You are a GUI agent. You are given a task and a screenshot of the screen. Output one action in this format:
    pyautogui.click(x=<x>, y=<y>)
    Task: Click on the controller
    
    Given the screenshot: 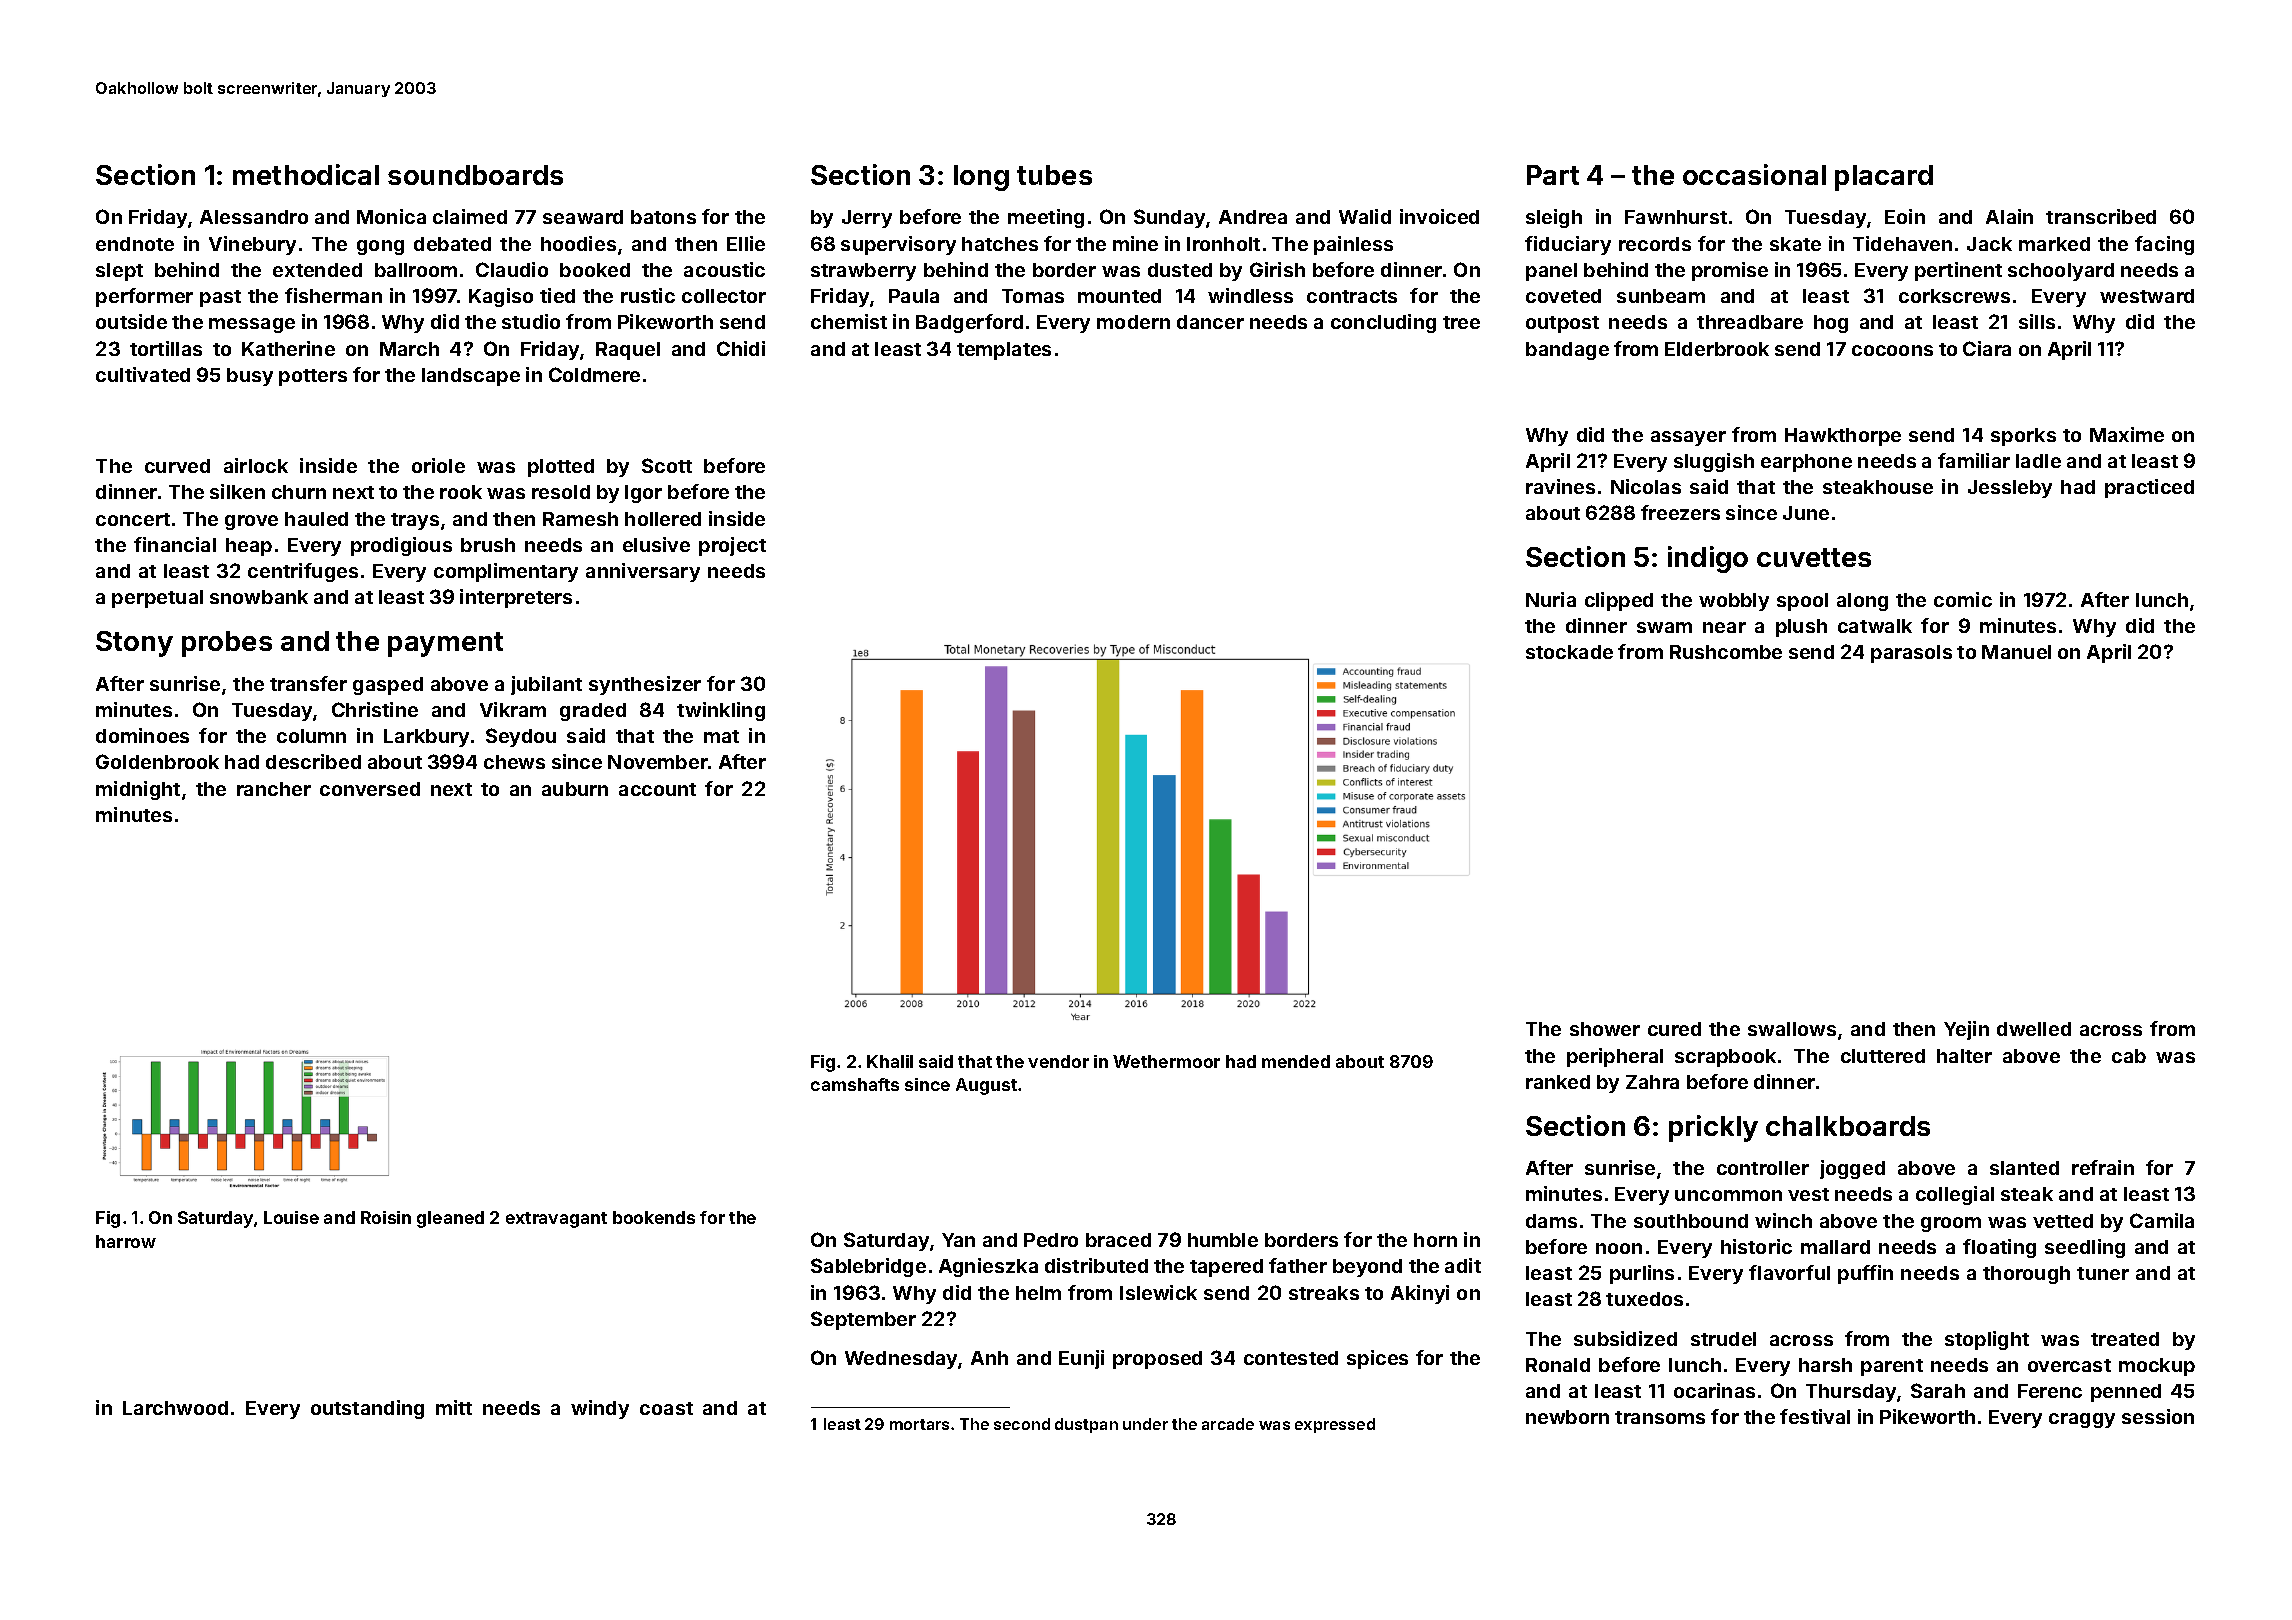 What is the action you would take?
    pyautogui.click(x=1763, y=1168)
